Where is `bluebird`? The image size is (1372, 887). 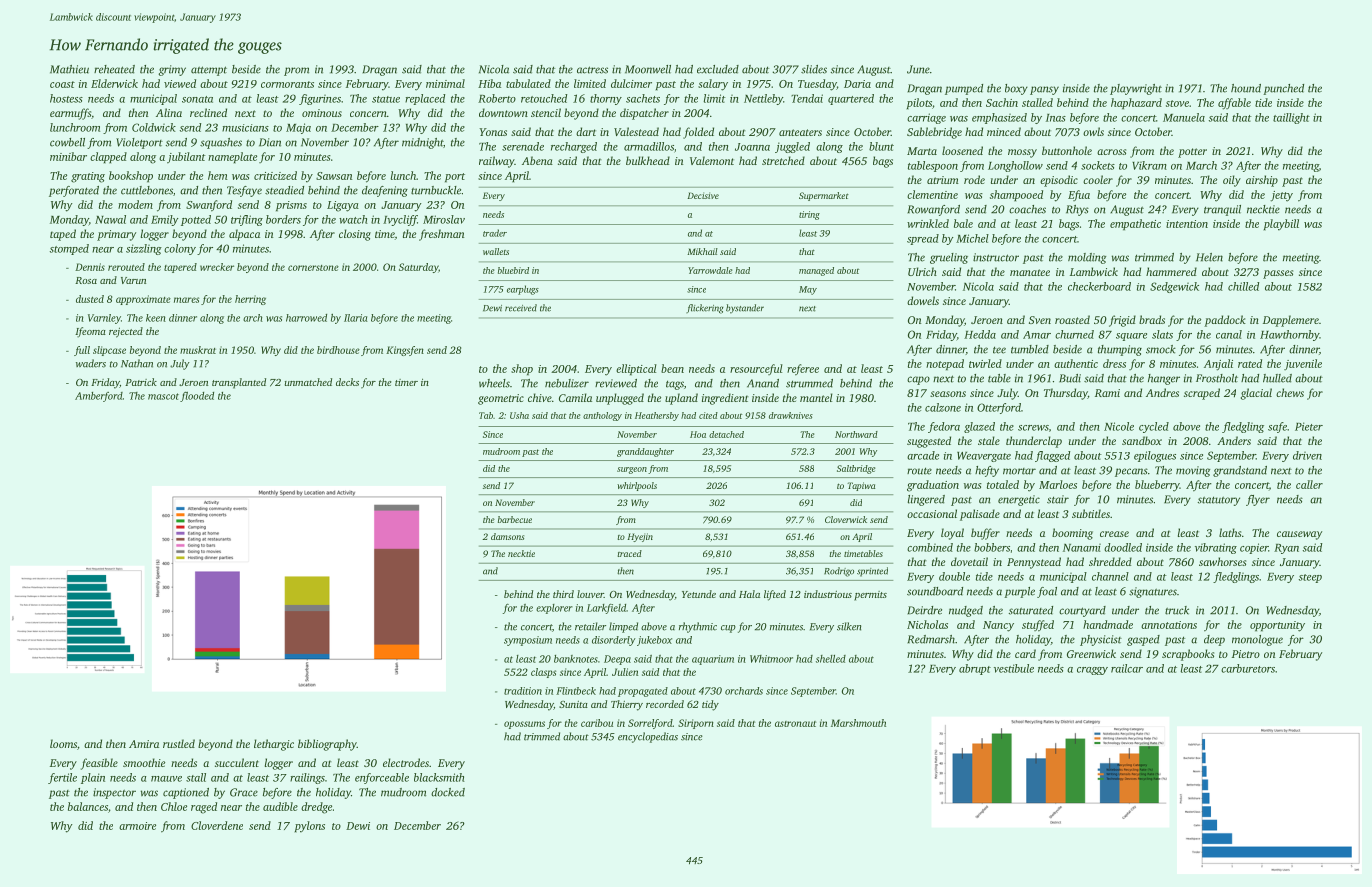
bluebird is located at coordinates (513, 270).
